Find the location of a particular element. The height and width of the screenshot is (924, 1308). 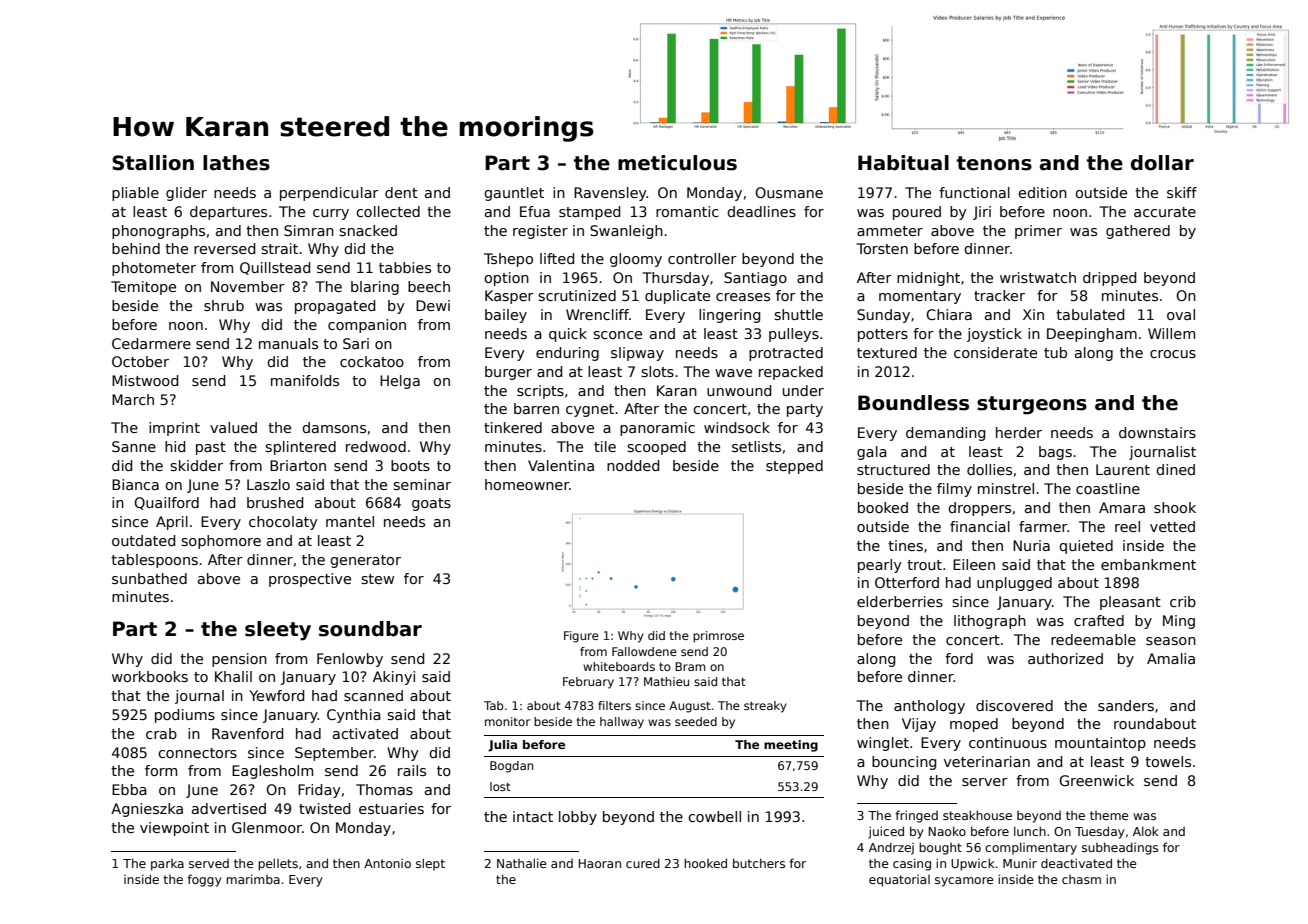

meticulous is located at coordinates (677, 163).
